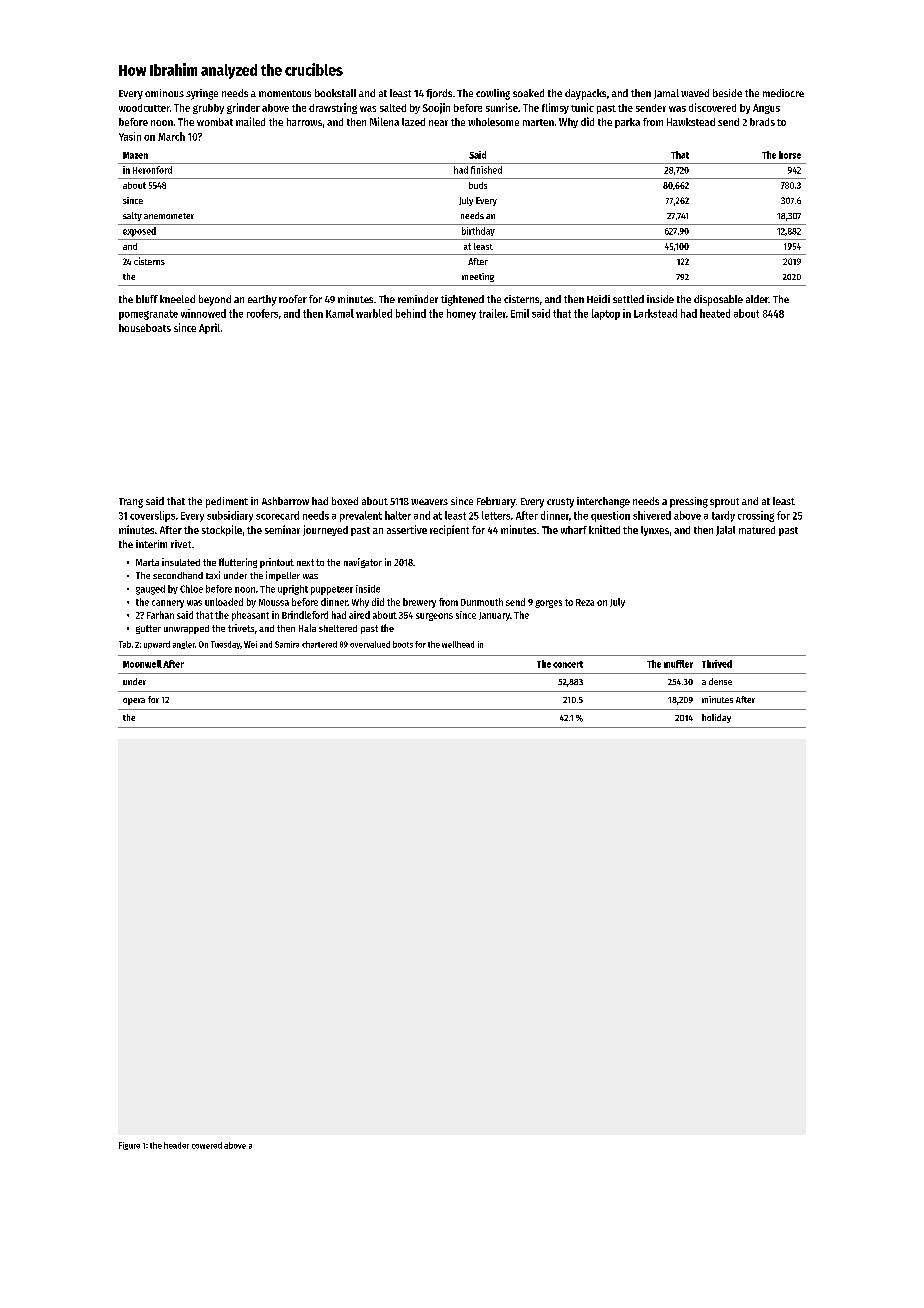 The height and width of the screenshot is (1308, 924). I want to click on Hawkstead, so click(691, 122).
